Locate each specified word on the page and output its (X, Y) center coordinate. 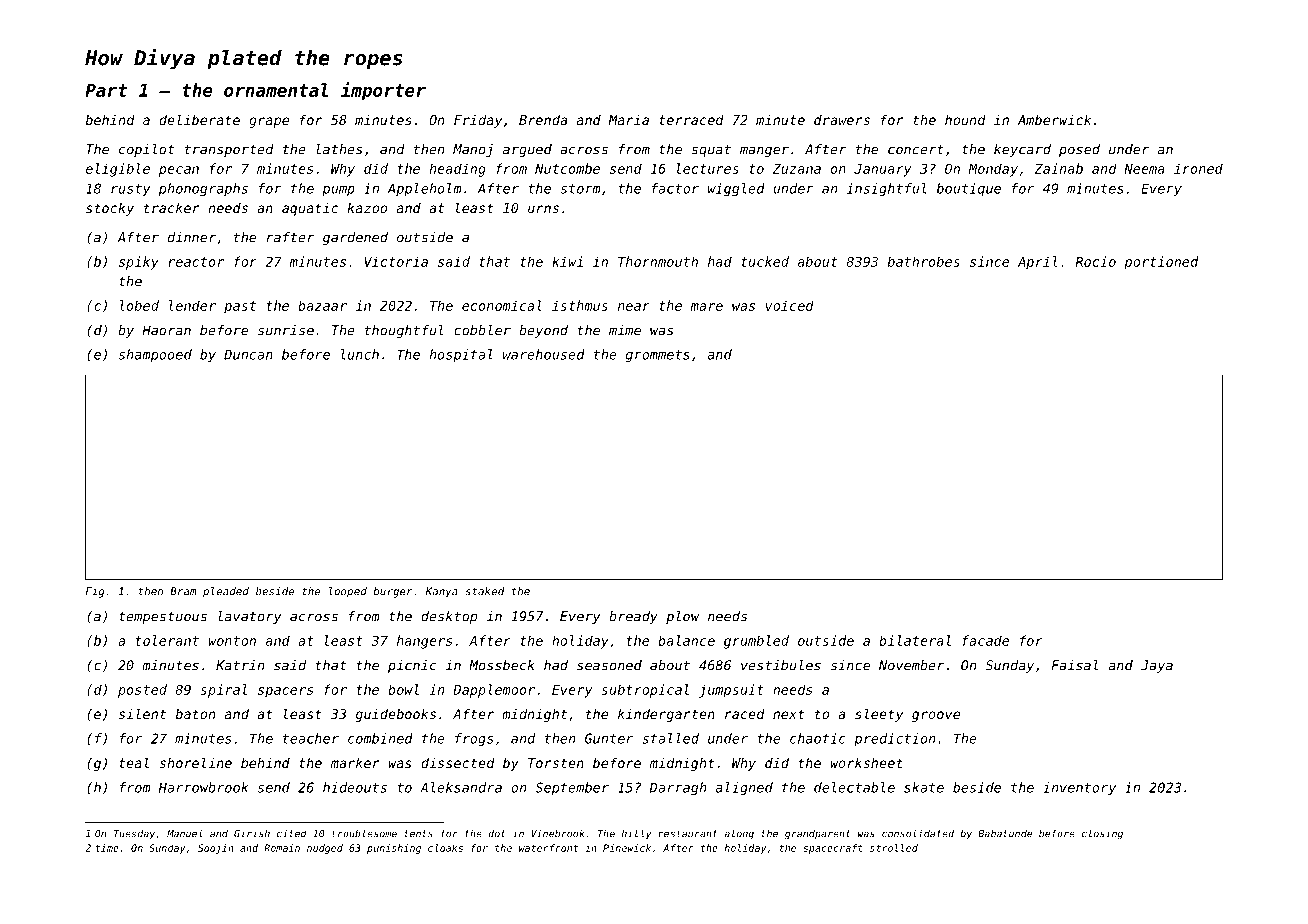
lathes (339, 149)
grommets (658, 356)
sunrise (286, 330)
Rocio (1095, 261)
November (912, 665)
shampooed (155, 356)
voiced (790, 305)
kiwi (567, 261)
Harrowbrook (203, 787)
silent (142, 713)
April (1038, 263)
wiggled (736, 189)
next (789, 714)
